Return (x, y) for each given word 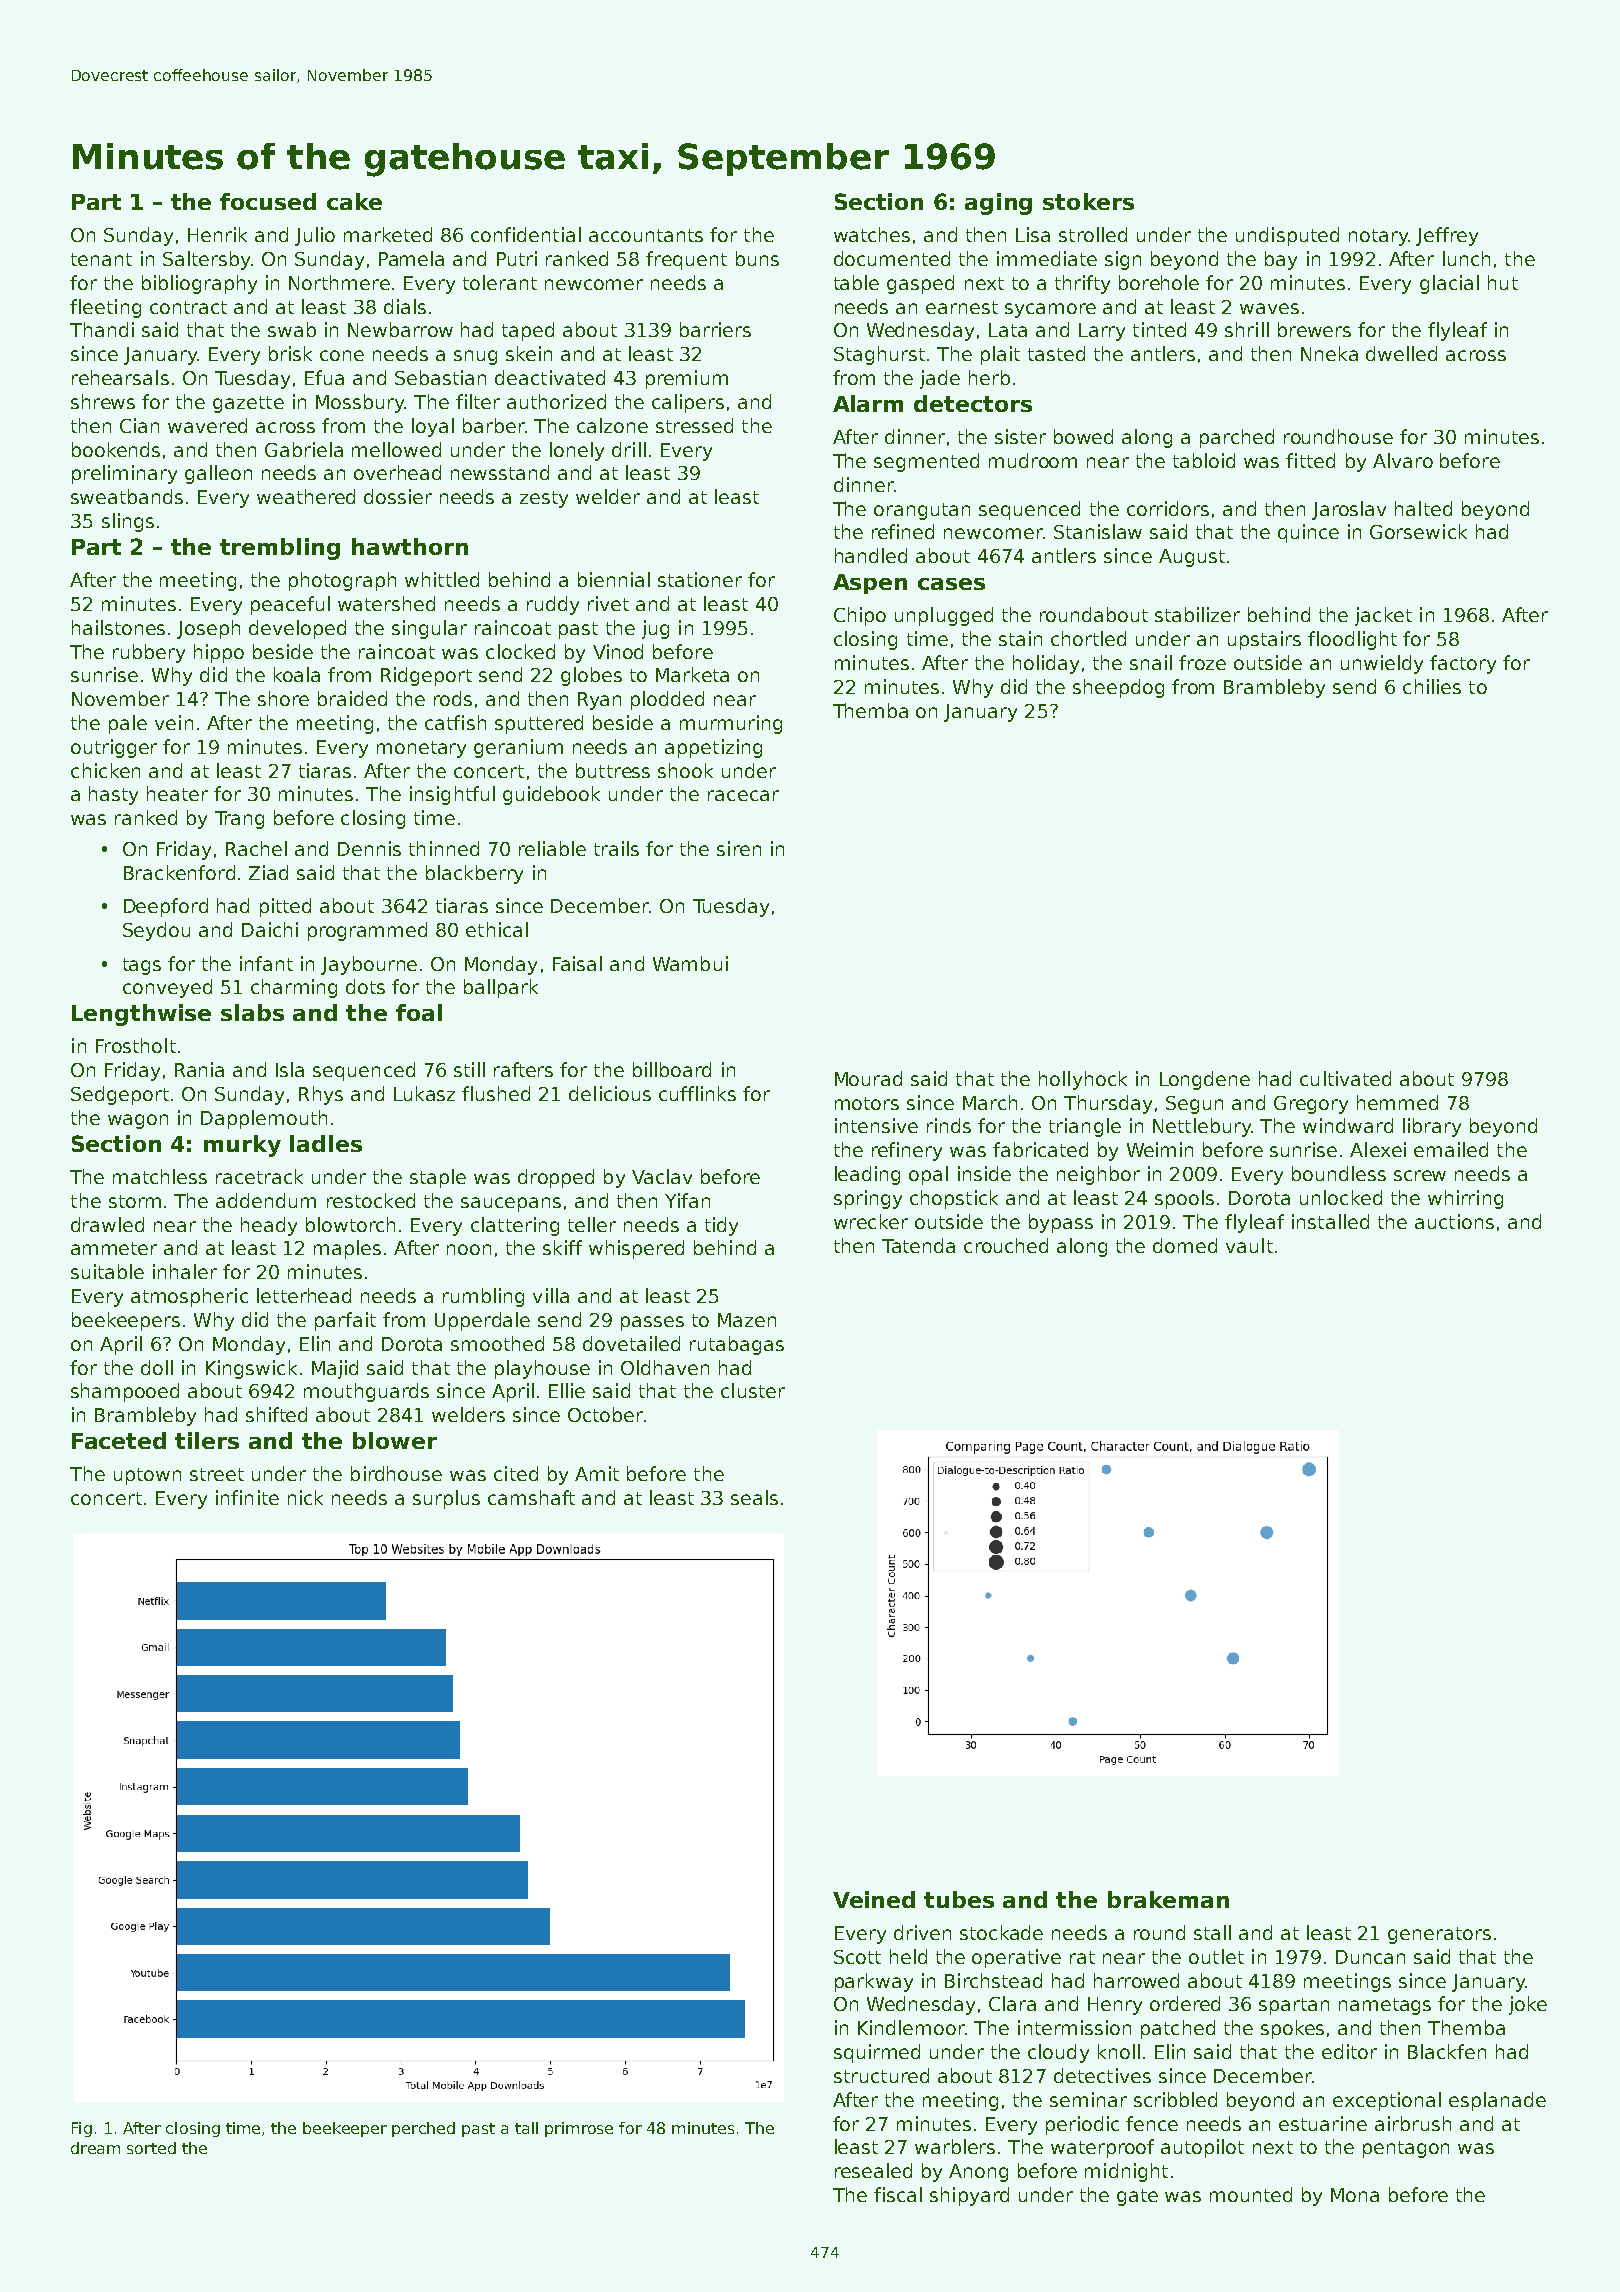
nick (305, 1497)
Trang (239, 820)
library (1432, 1127)
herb (989, 377)
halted (1423, 508)
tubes (959, 1899)
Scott (857, 1957)
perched (423, 2129)
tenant (101, 259)
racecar (743, 795)
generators (1439, 1935)
